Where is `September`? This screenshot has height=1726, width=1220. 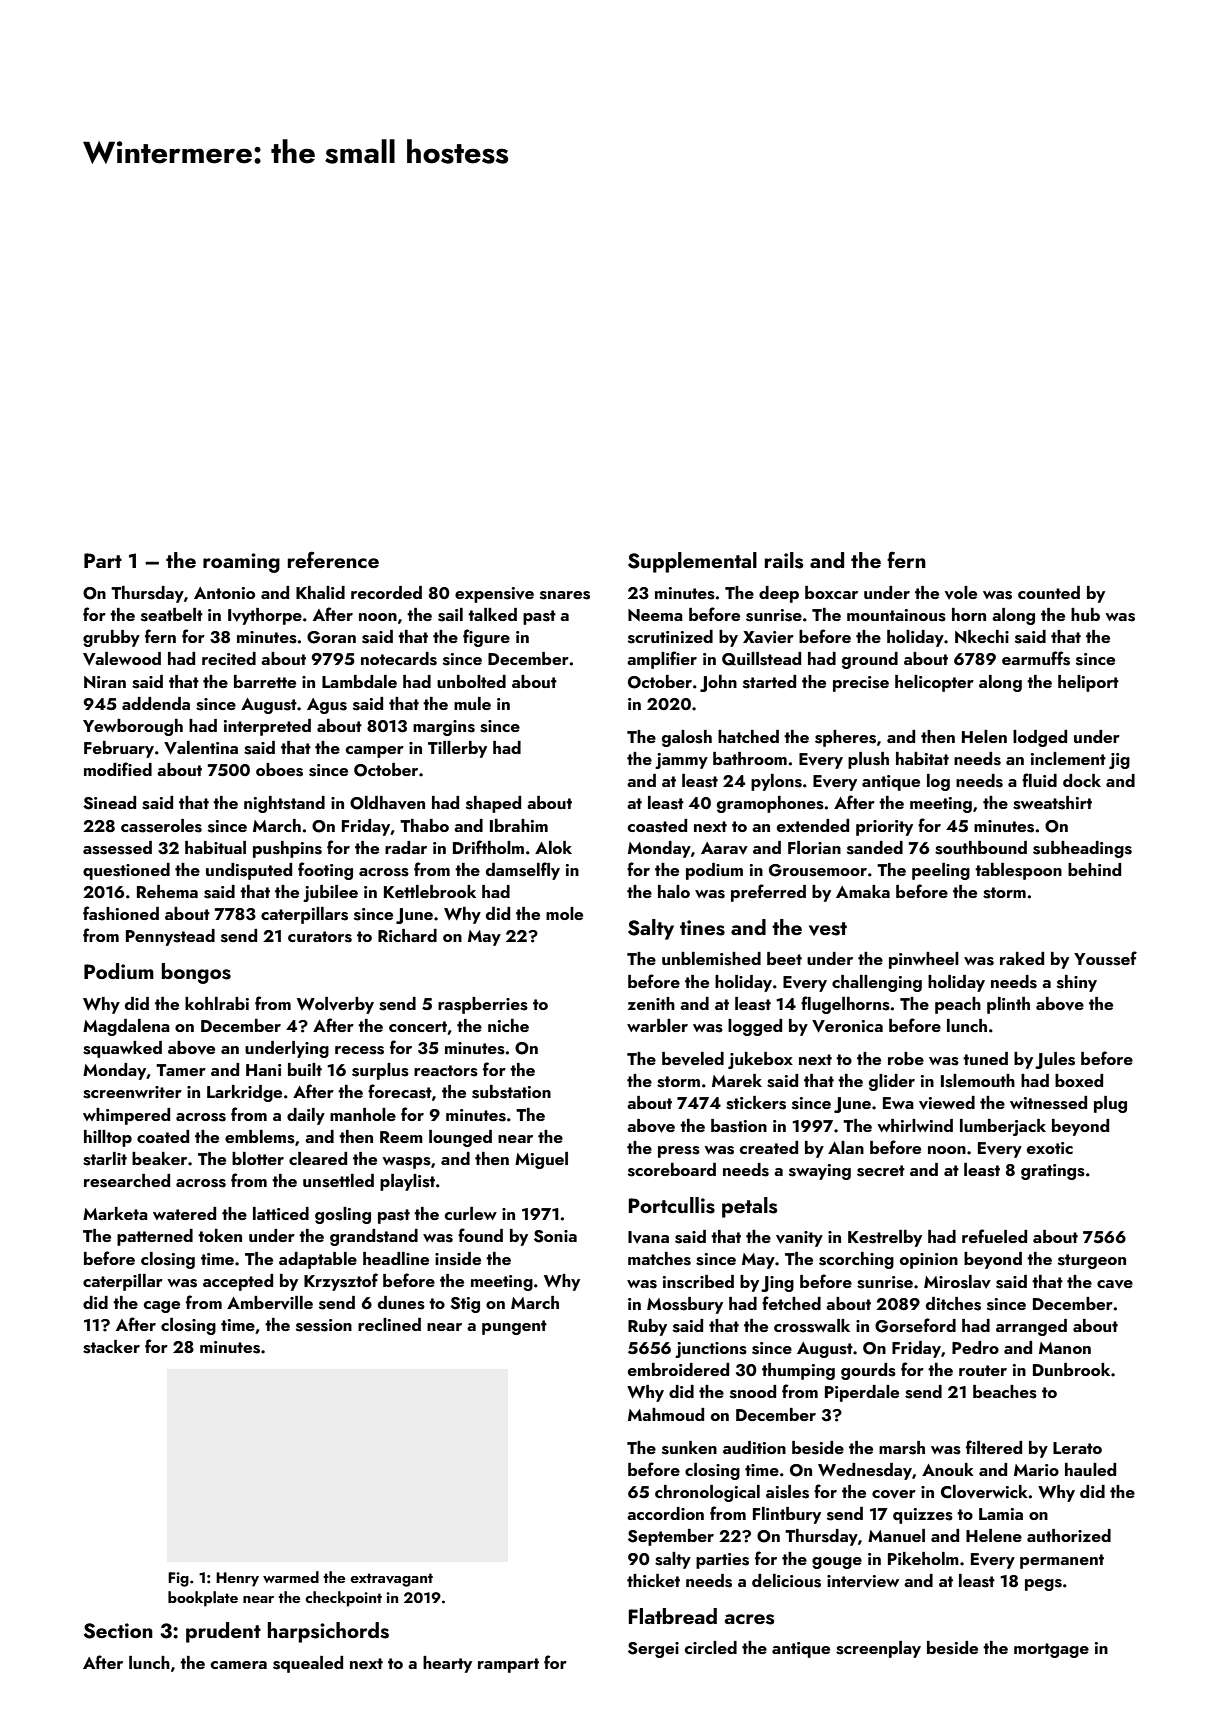 September is located at coordinates (671, 1537).
